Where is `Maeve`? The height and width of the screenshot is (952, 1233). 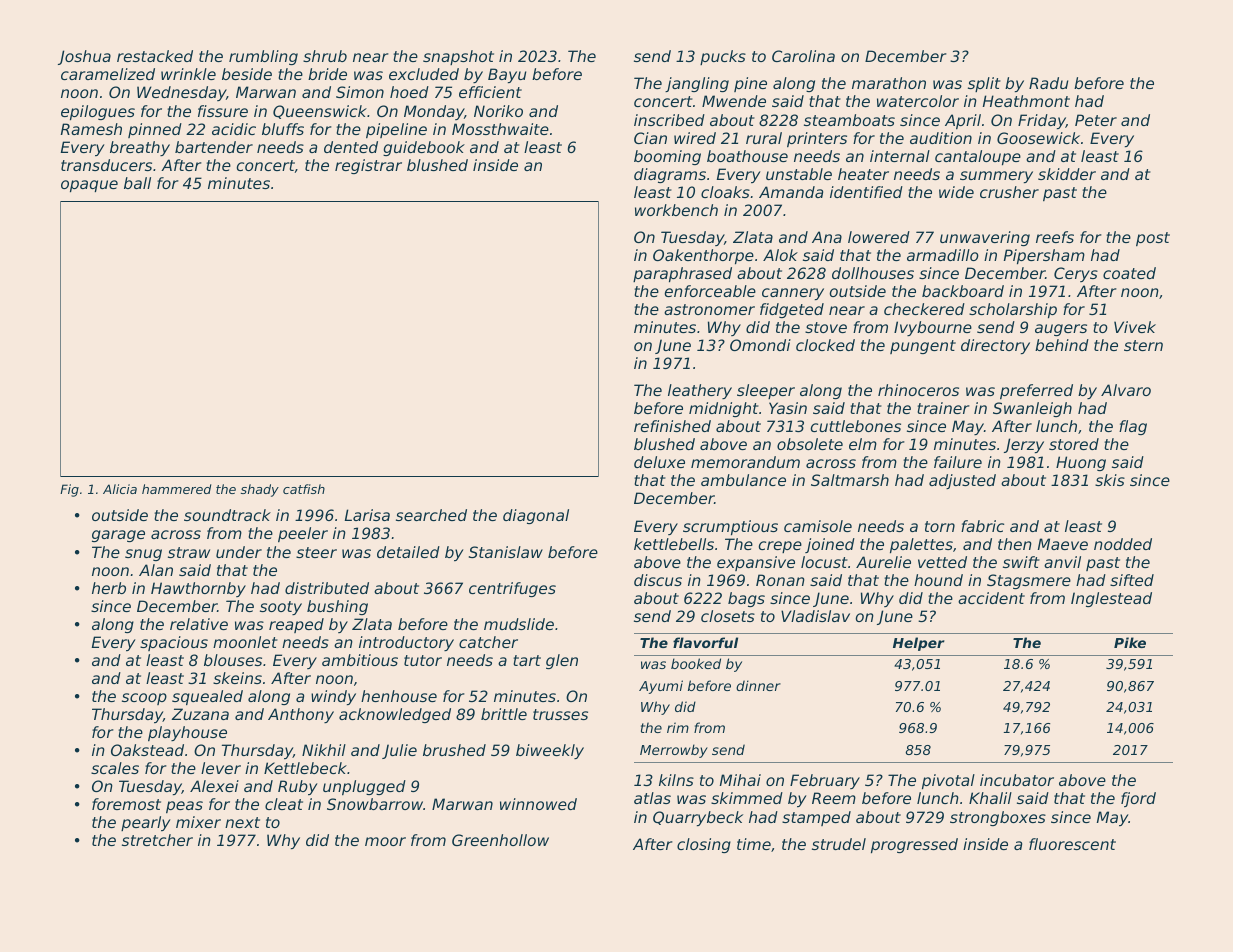 Maeve is located at coordinates (1063, 544).
